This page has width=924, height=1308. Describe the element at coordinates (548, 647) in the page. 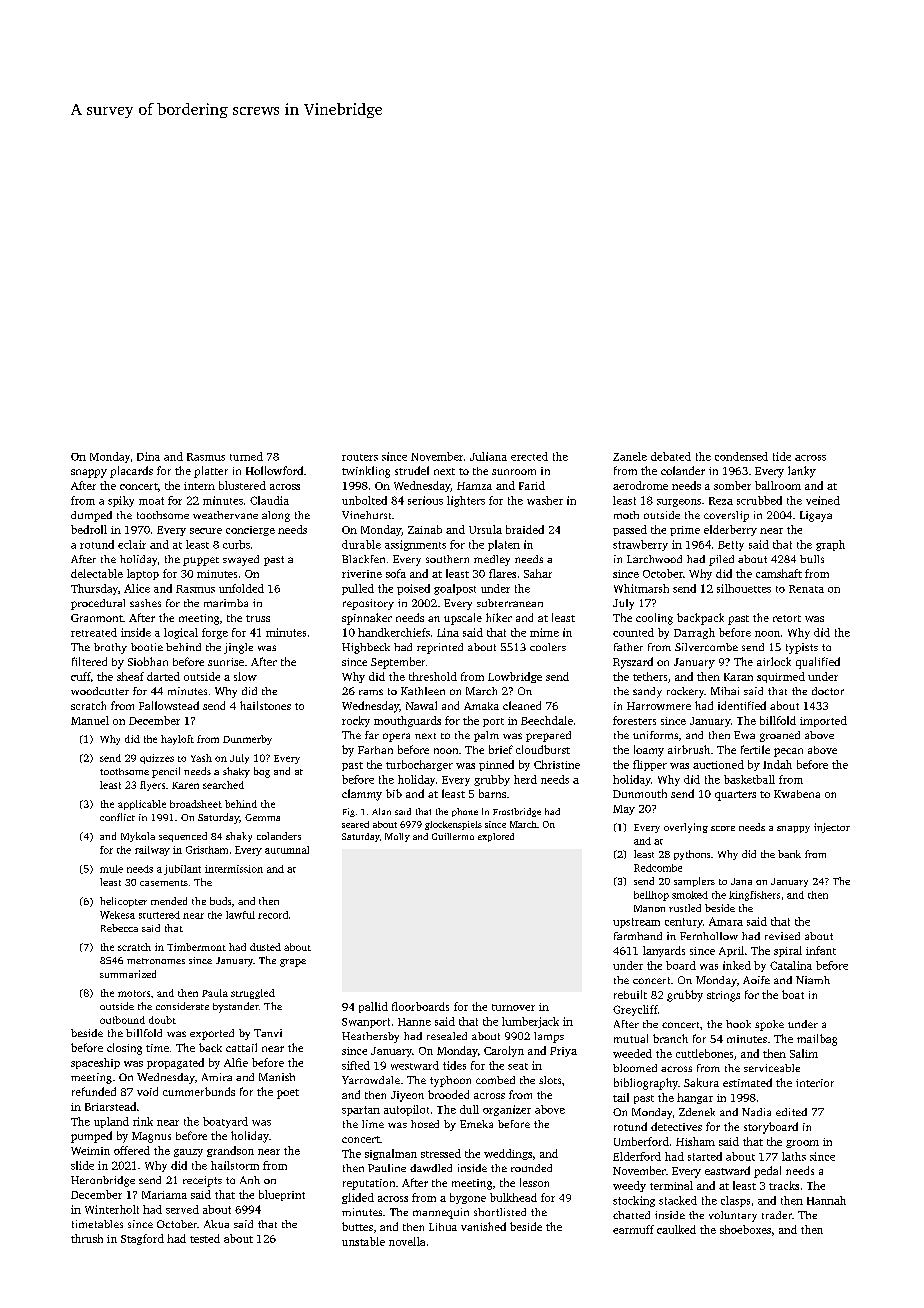

I see `coolers` at that location.
